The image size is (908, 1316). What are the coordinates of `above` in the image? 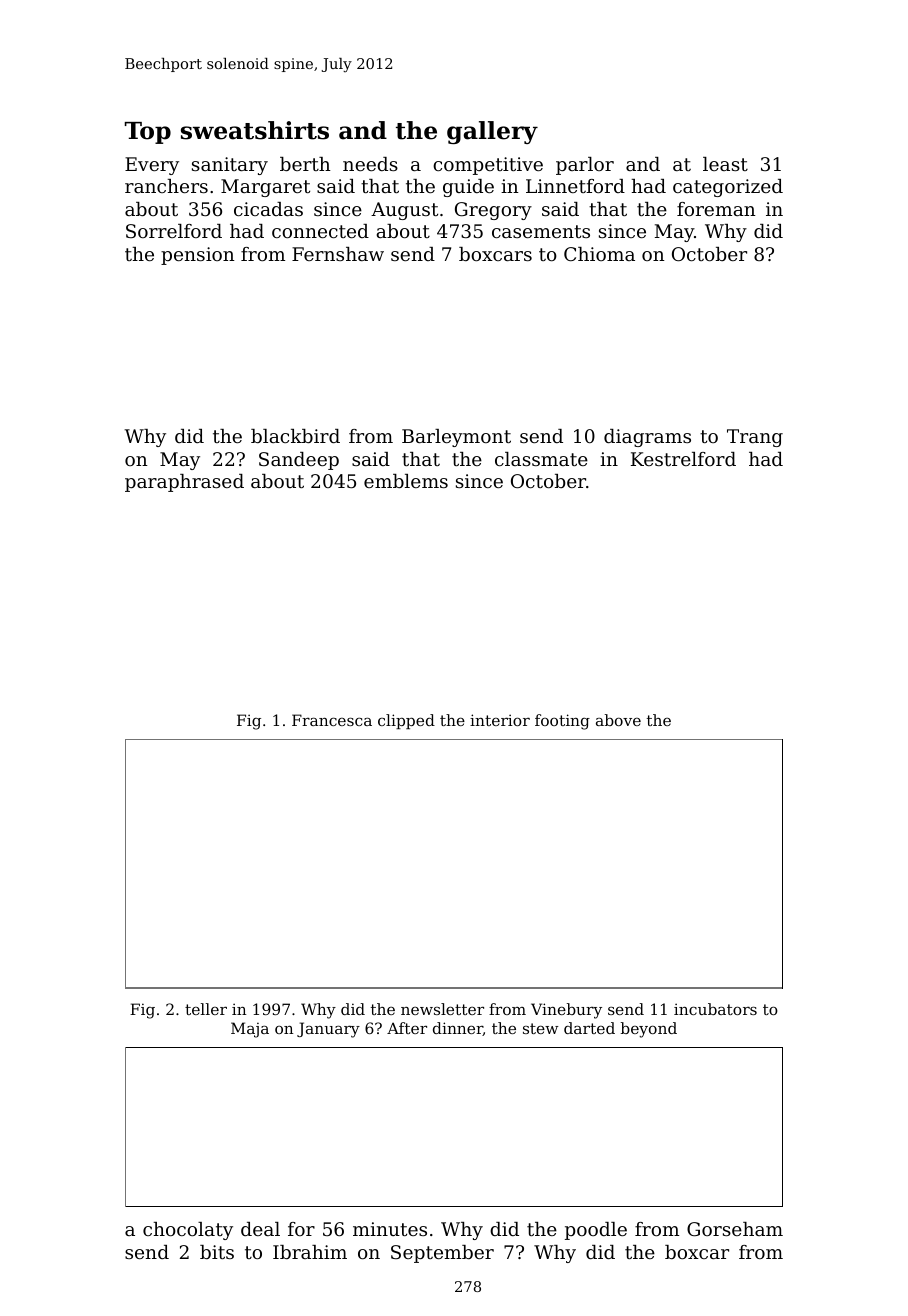 It's located at (618, 720).
